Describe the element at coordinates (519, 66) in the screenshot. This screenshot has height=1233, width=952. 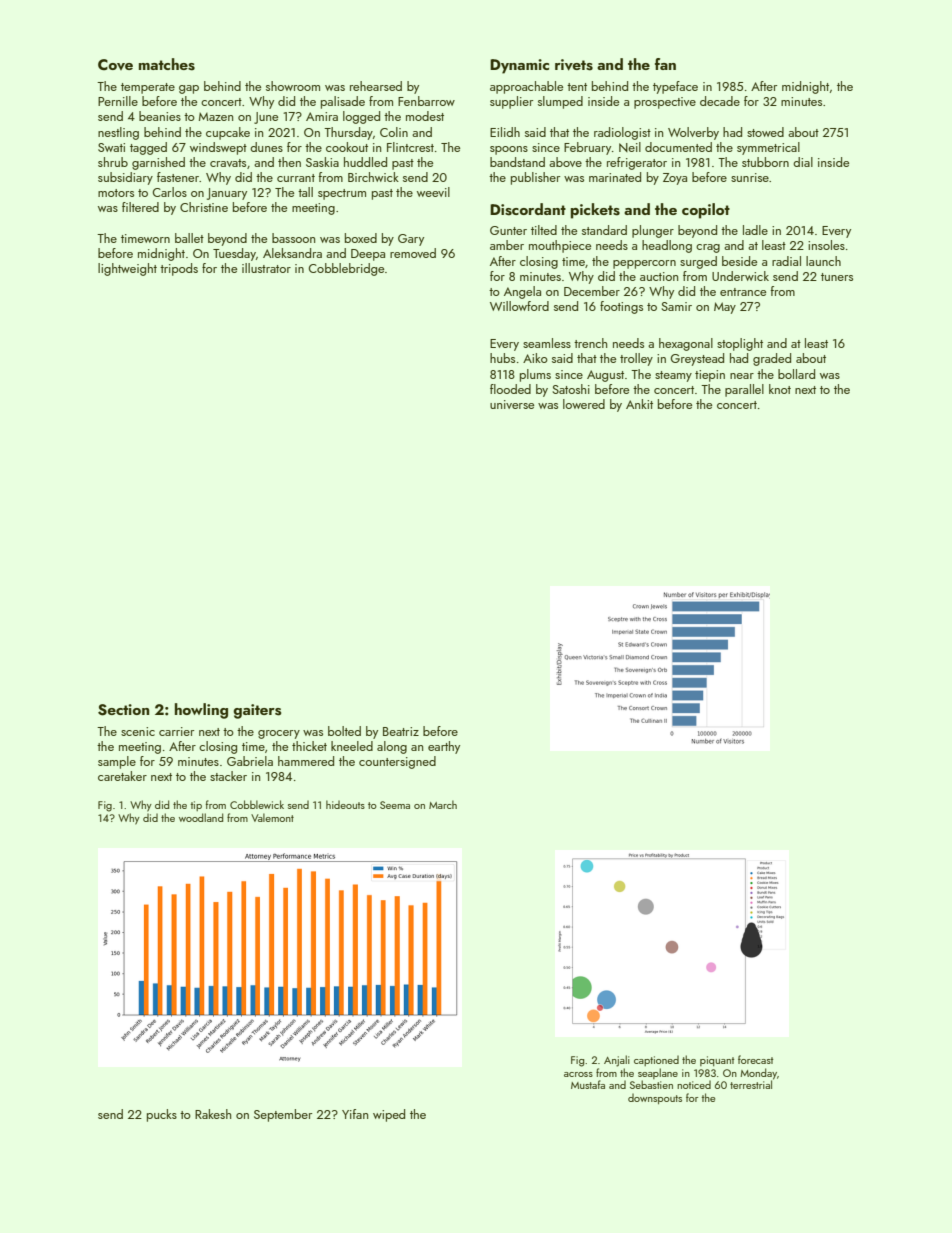
I see `Dynamic` at that location.
